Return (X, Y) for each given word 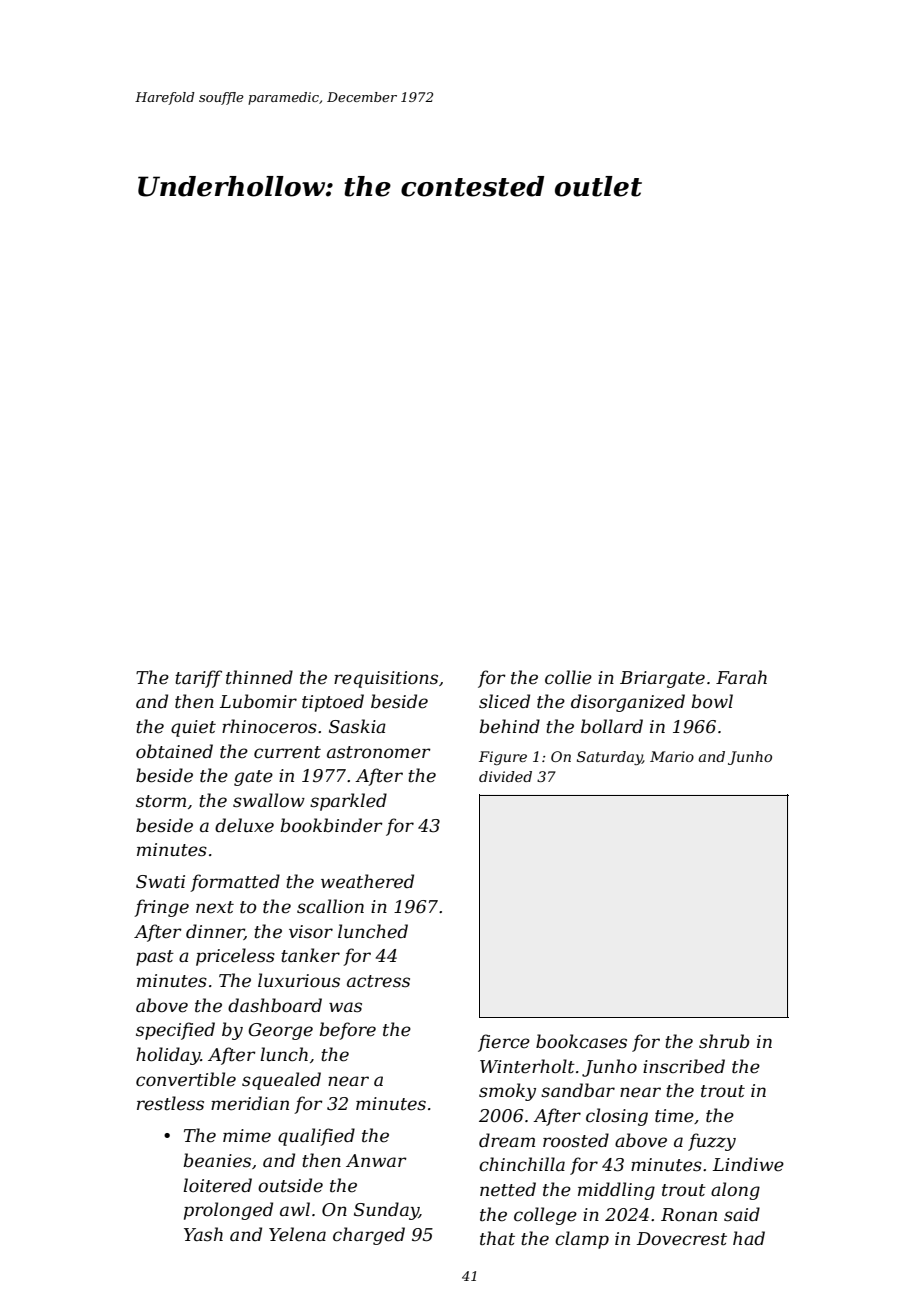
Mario (672, 756)
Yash (203, 1234)
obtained (174, 751)
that (497, 1238)
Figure (503, 758)
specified (175, 1031)
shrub (724, 1041)
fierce (504, 1043)
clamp (582, 1240)
